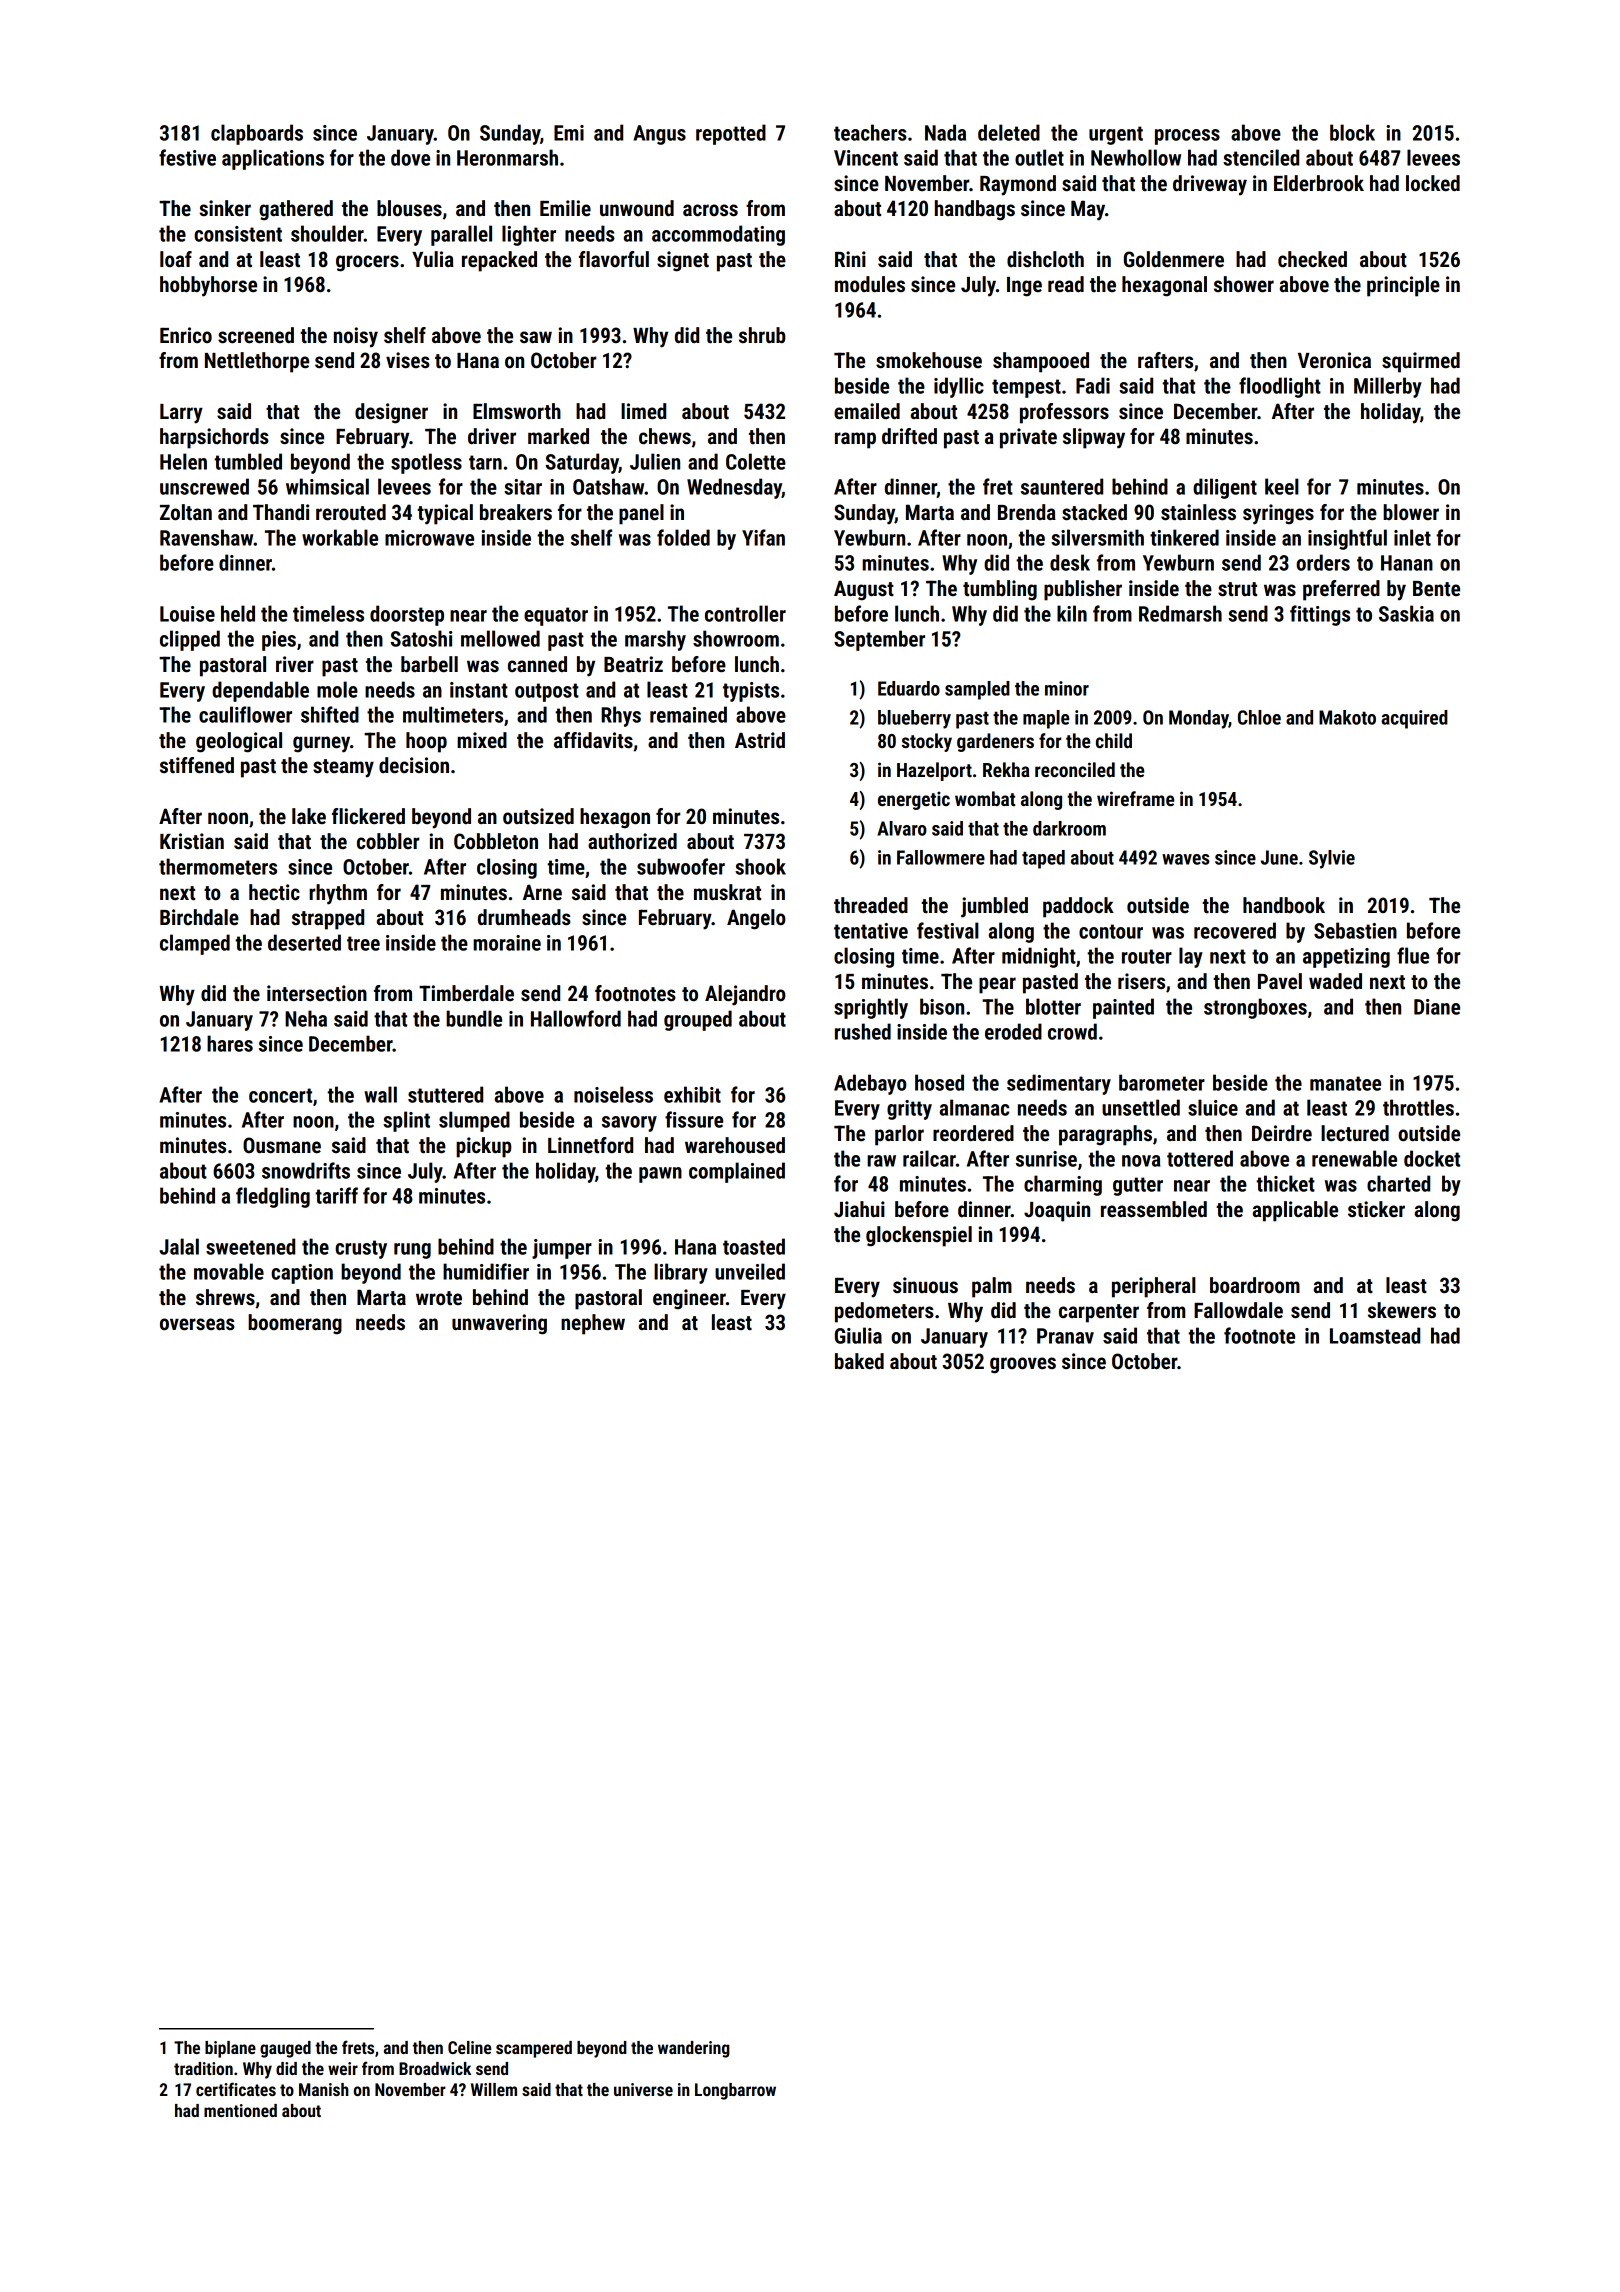  What do you see at coordinates (643, 2089) in the screenshot?
I see `universe` at bounding box center [643, 2089].
